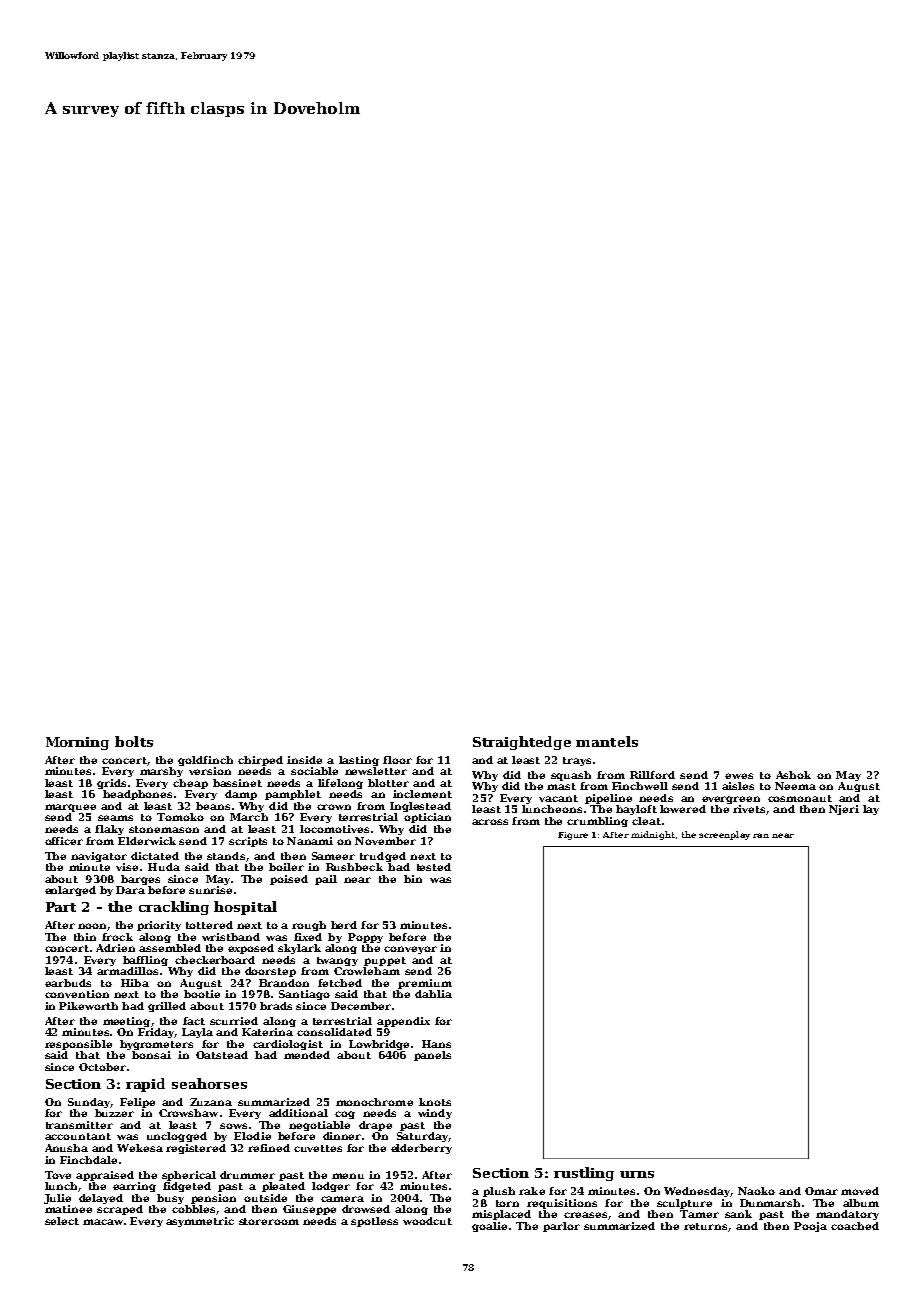 This screenshot has width=924, height=1308. What do you see at coordinates (425, 984) in the screenshot?
I see `premium` at bounding box center [425, 984].
